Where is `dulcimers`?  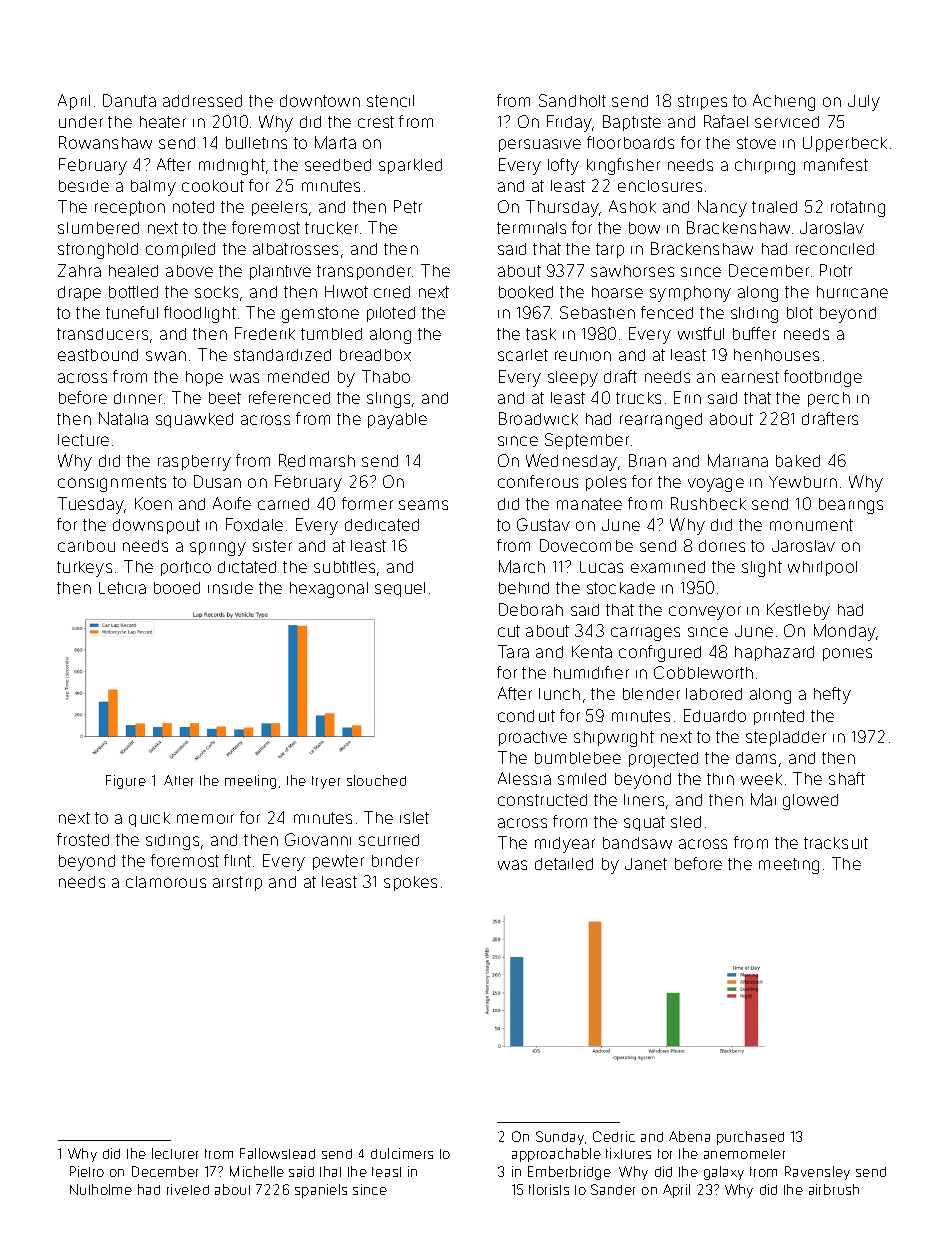 dulcimers is located at coordinates (402, 1153).
